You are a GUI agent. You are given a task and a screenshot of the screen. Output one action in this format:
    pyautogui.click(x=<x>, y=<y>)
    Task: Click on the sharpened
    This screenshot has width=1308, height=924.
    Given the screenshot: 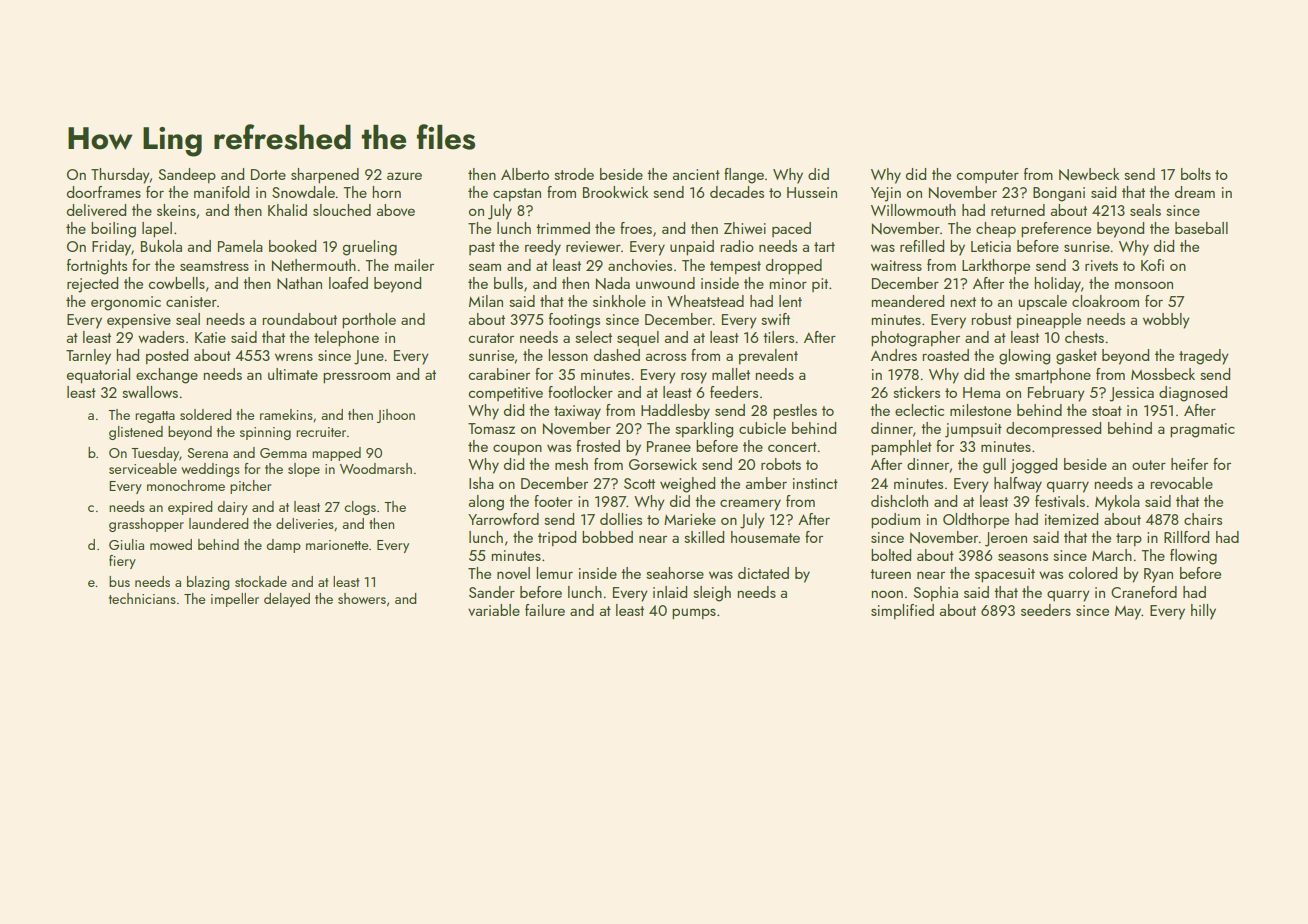 What is the action you would take?
    pyautogui.click(x=325, y=176)
